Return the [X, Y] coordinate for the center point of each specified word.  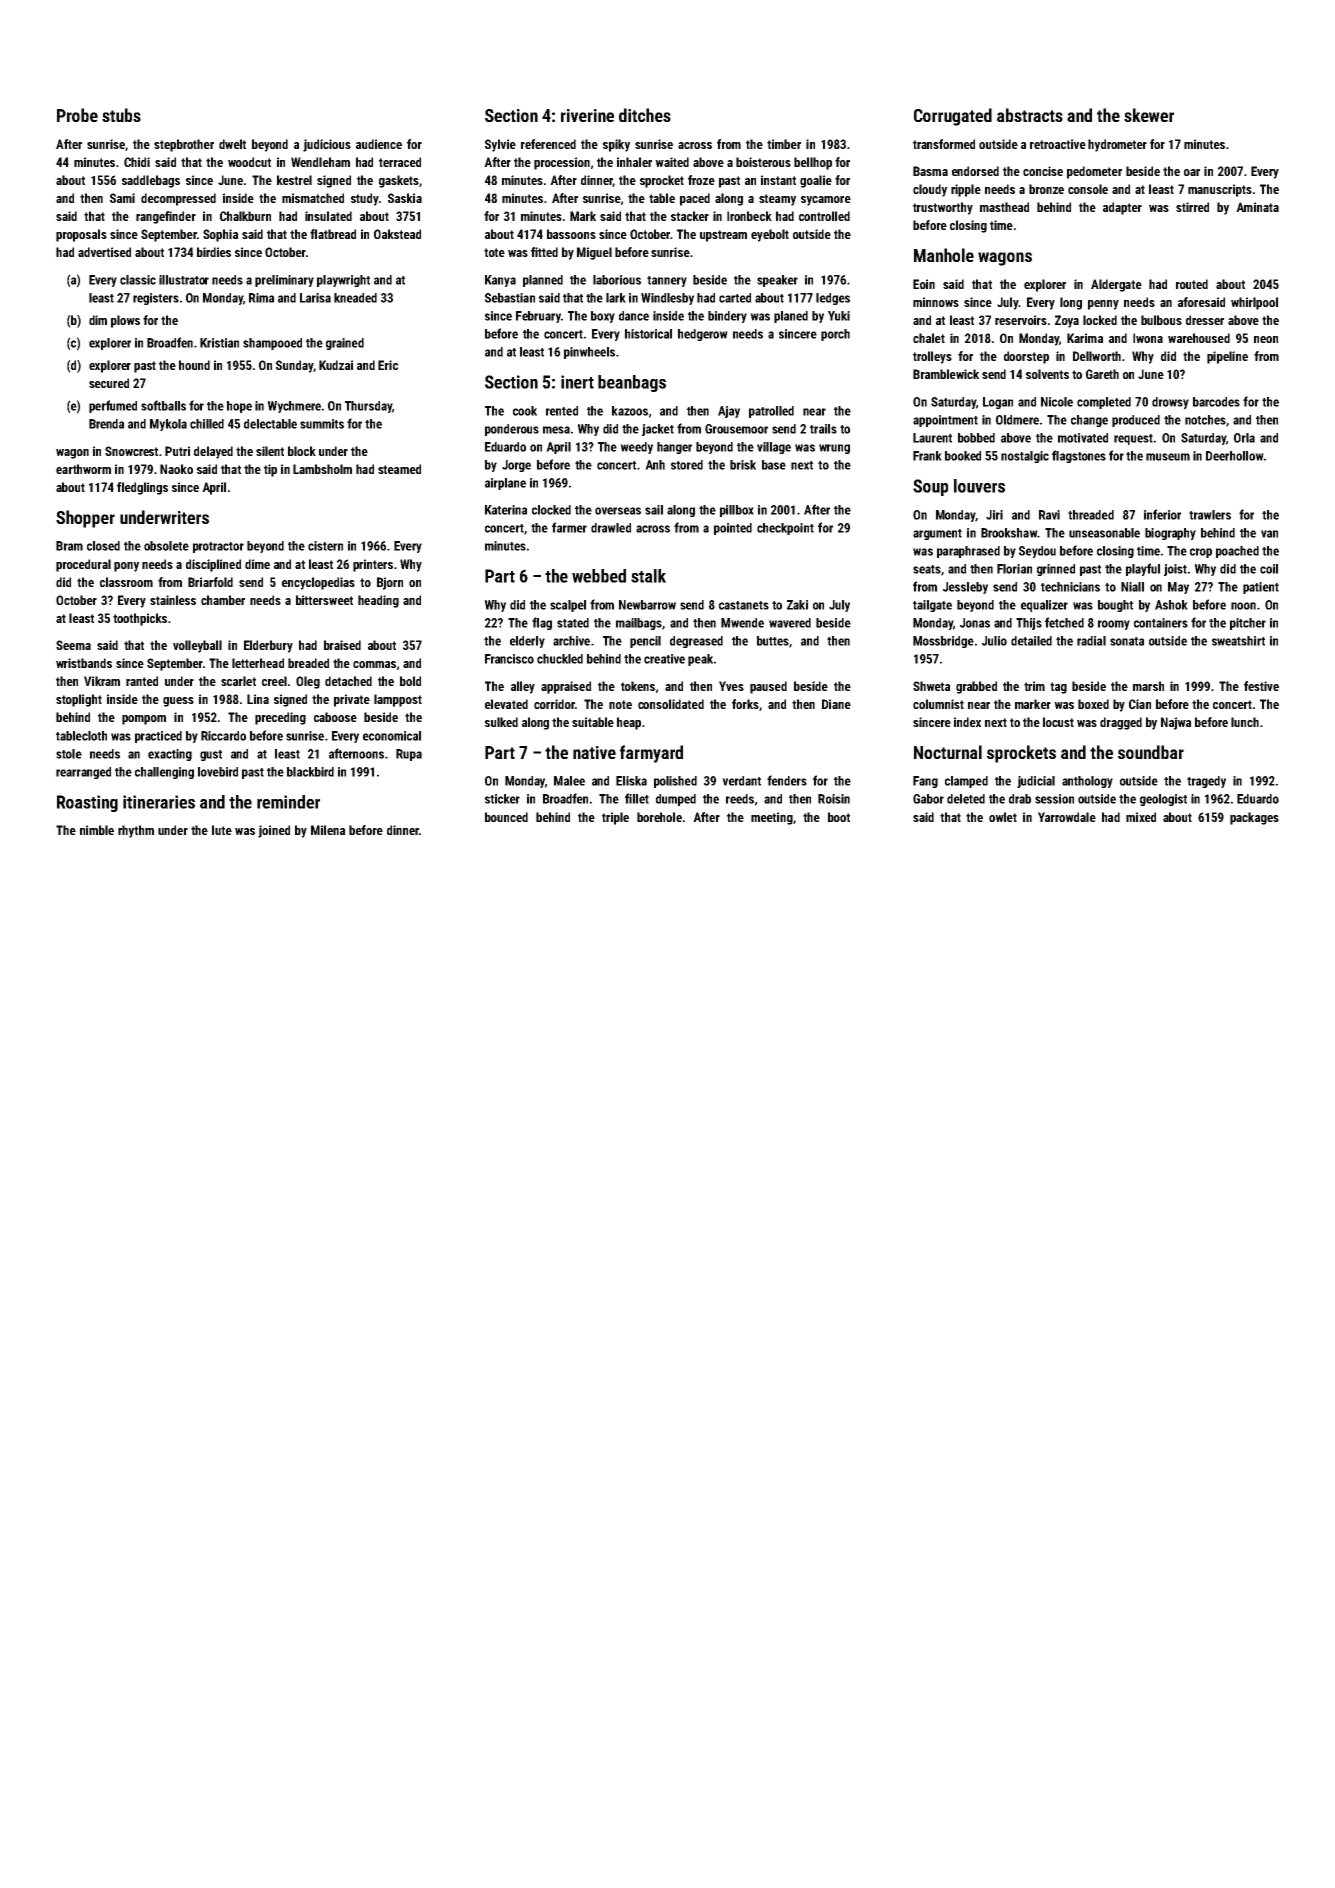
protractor [218, 547]
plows [125, 321]
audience [379, 144]
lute [222, 830]
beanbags [632, 383]
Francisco [509, 659]
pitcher [1248, 624]
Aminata [1257, 207]
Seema [73, 645]
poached [1237, 552]
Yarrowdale [1067, 817]
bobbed [976, 438]
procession [562, 163]
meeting [772, 818]
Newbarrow [647, 605]
